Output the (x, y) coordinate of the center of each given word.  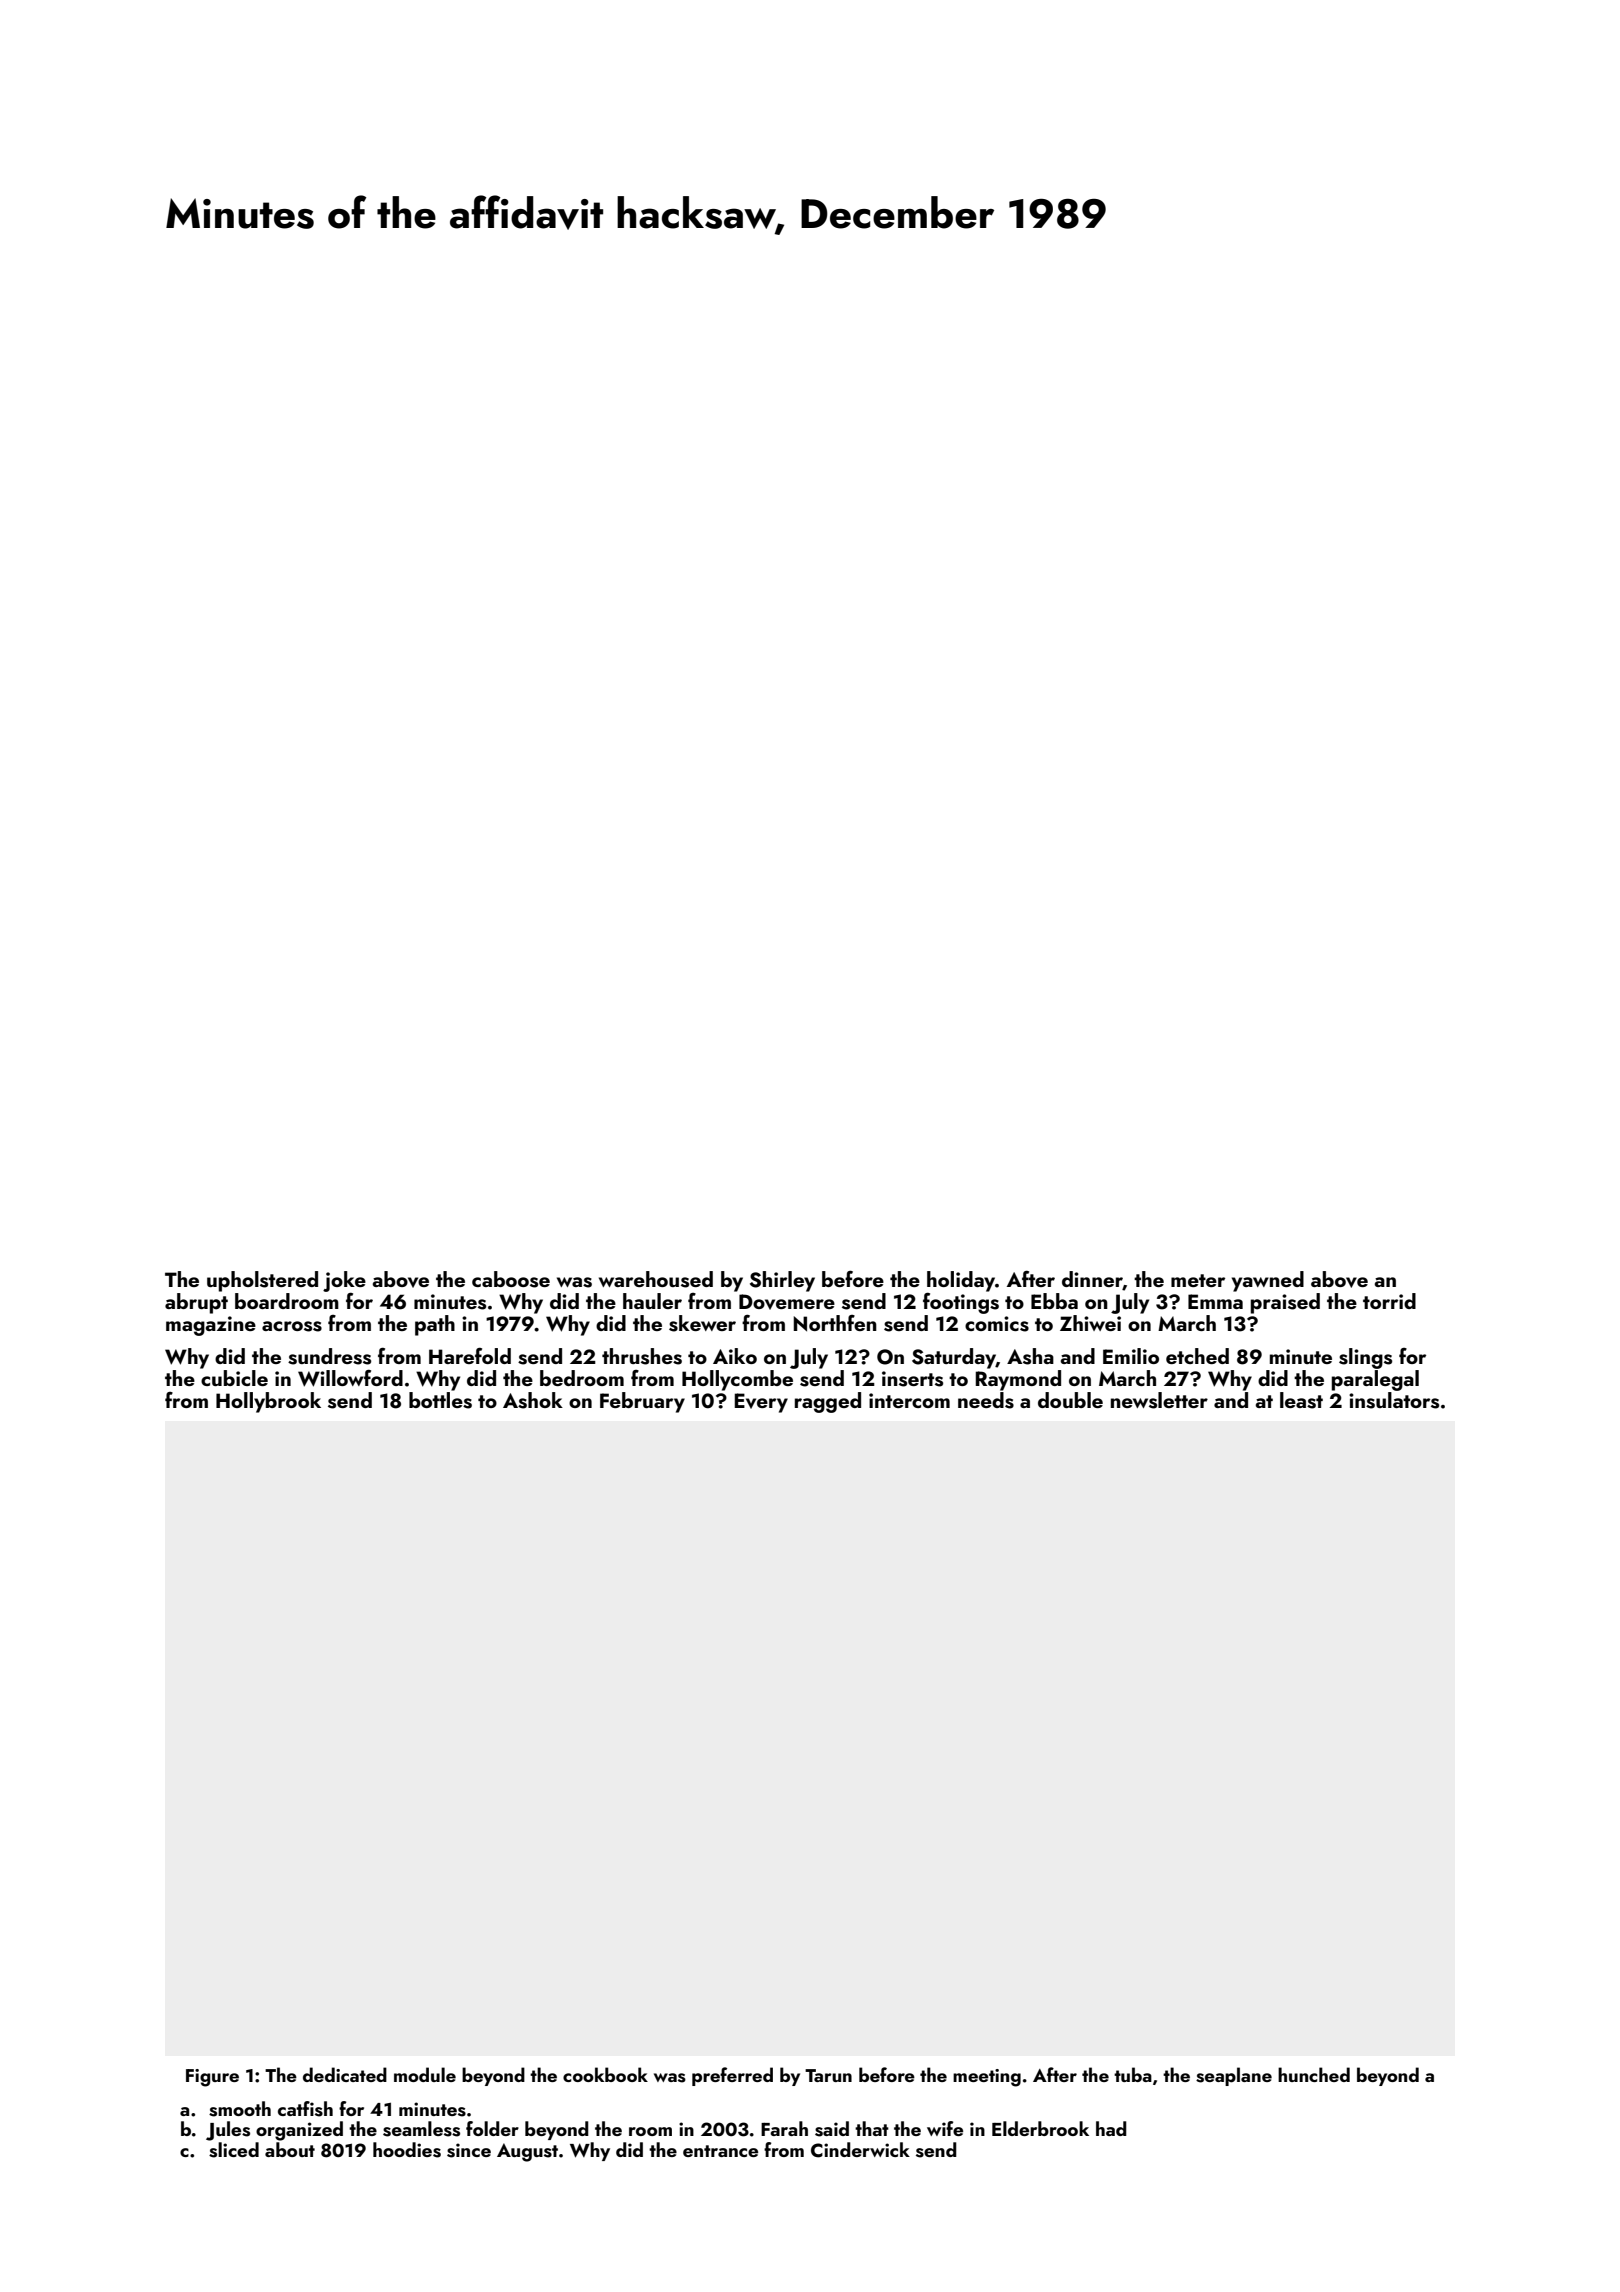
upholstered (262, 1281)
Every (761, 1403)
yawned (1268, 1281)
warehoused (656, 1279)
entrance (720, 2151)
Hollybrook (268, 1402)
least (1301, 1400)
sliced (234, 2150)
